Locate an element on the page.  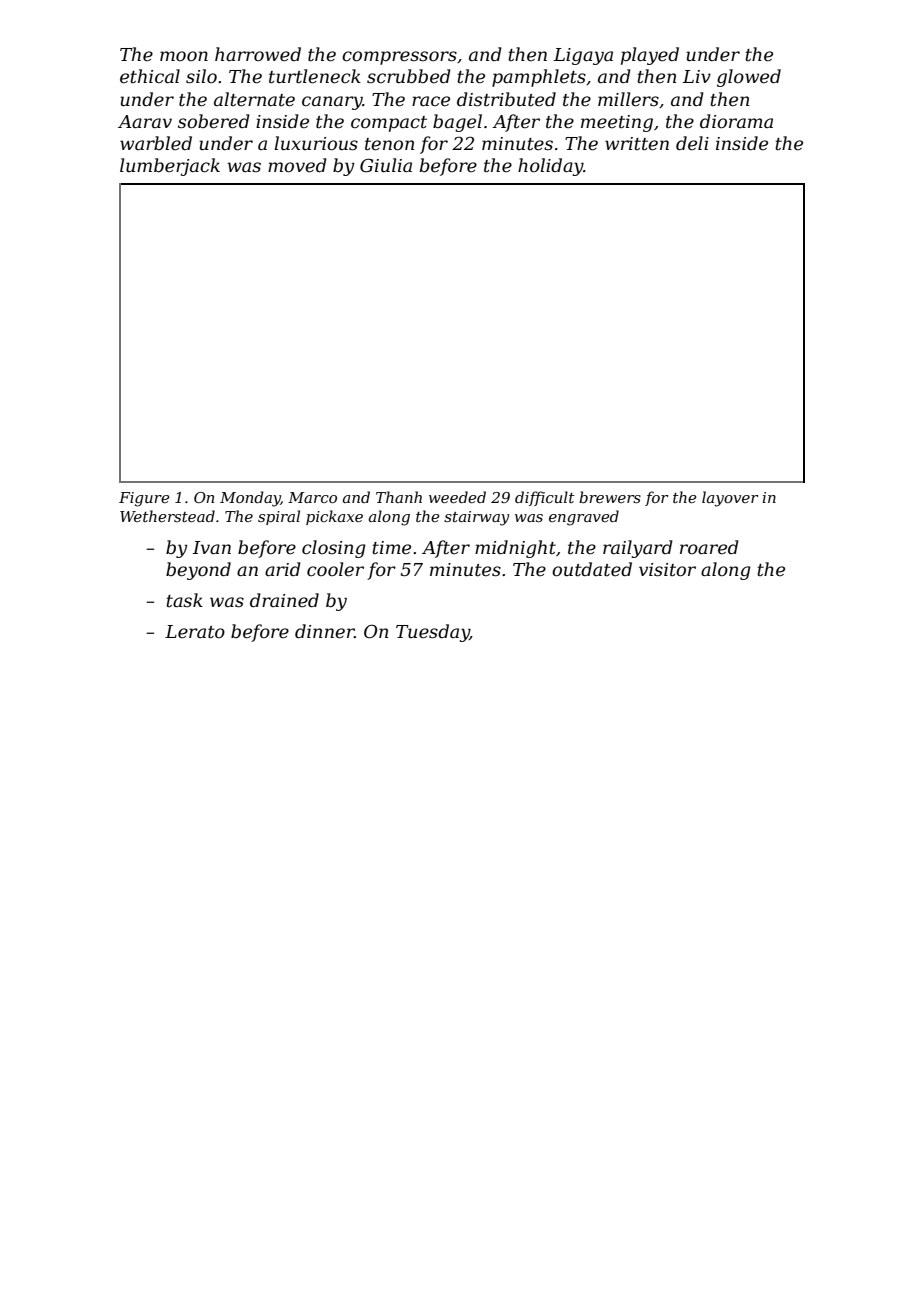
Giulia is located at coordinates (386, 165).
